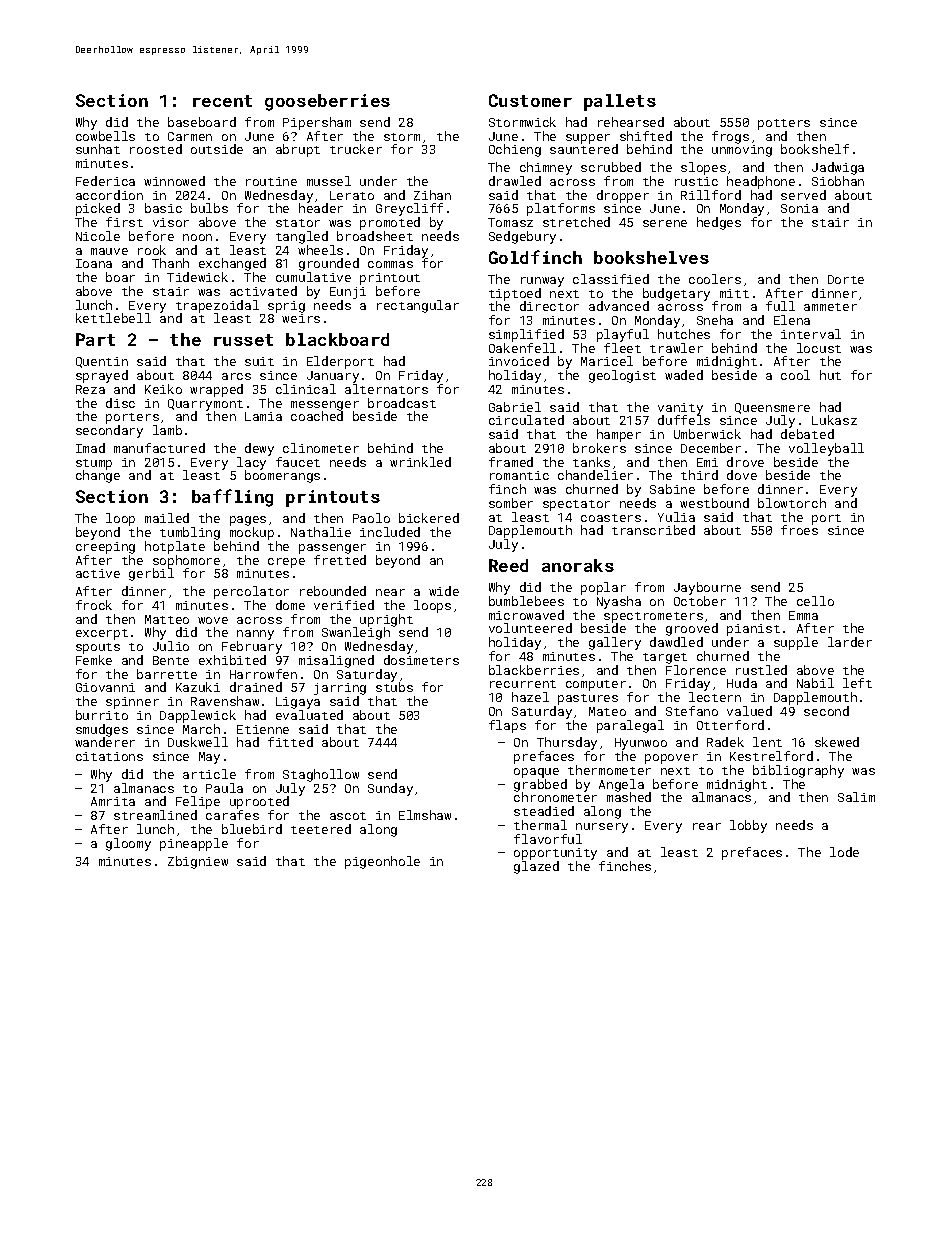 The height and width of the screenshot is (1233, 952). What do you see at coordinates (198, 862) in the screenshot?
I see `Zbigniew` at bounding box center [198, 862].
